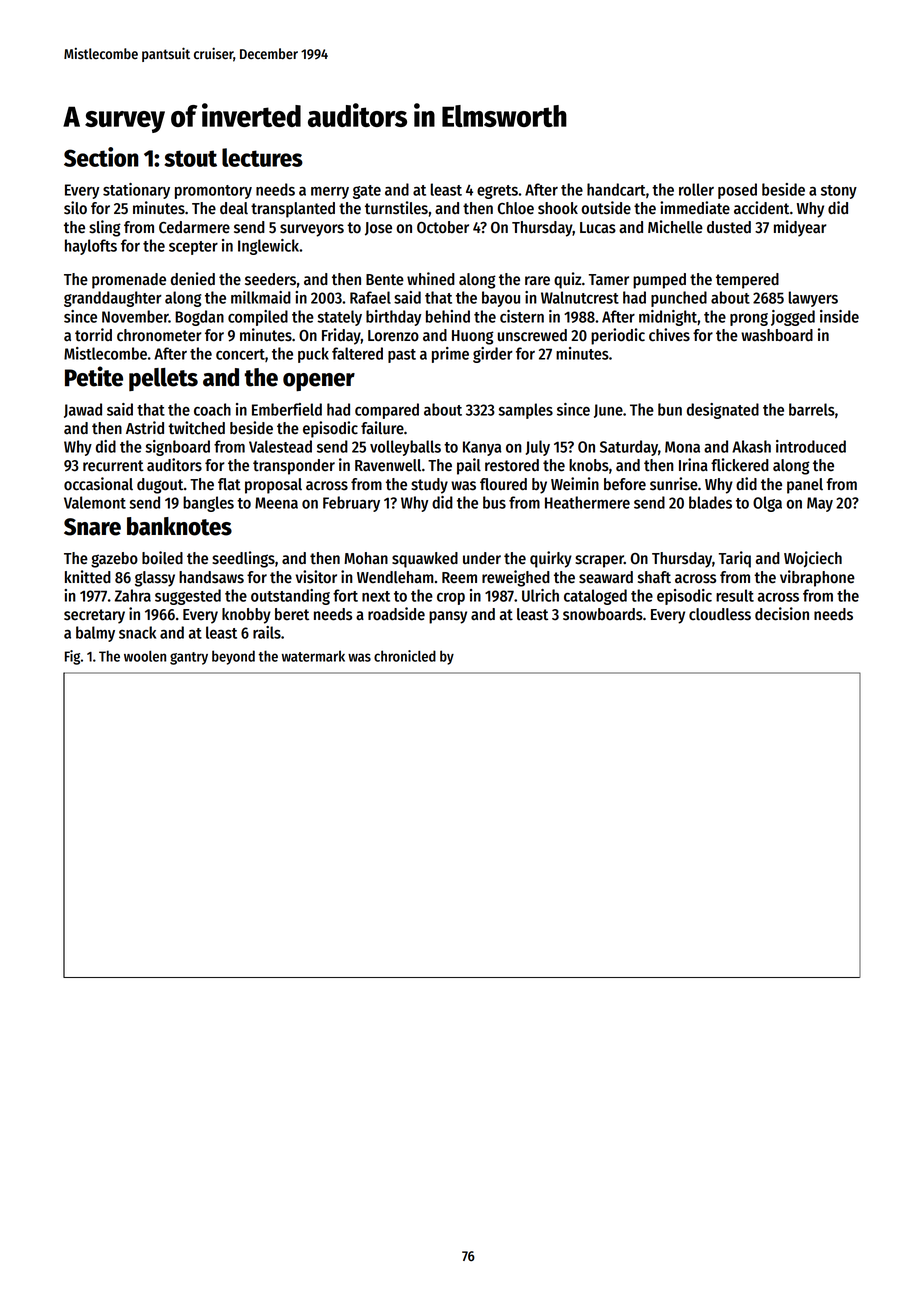  Describe the element at coordinates (193, 248) in the image. I see `scepter` at that location.
